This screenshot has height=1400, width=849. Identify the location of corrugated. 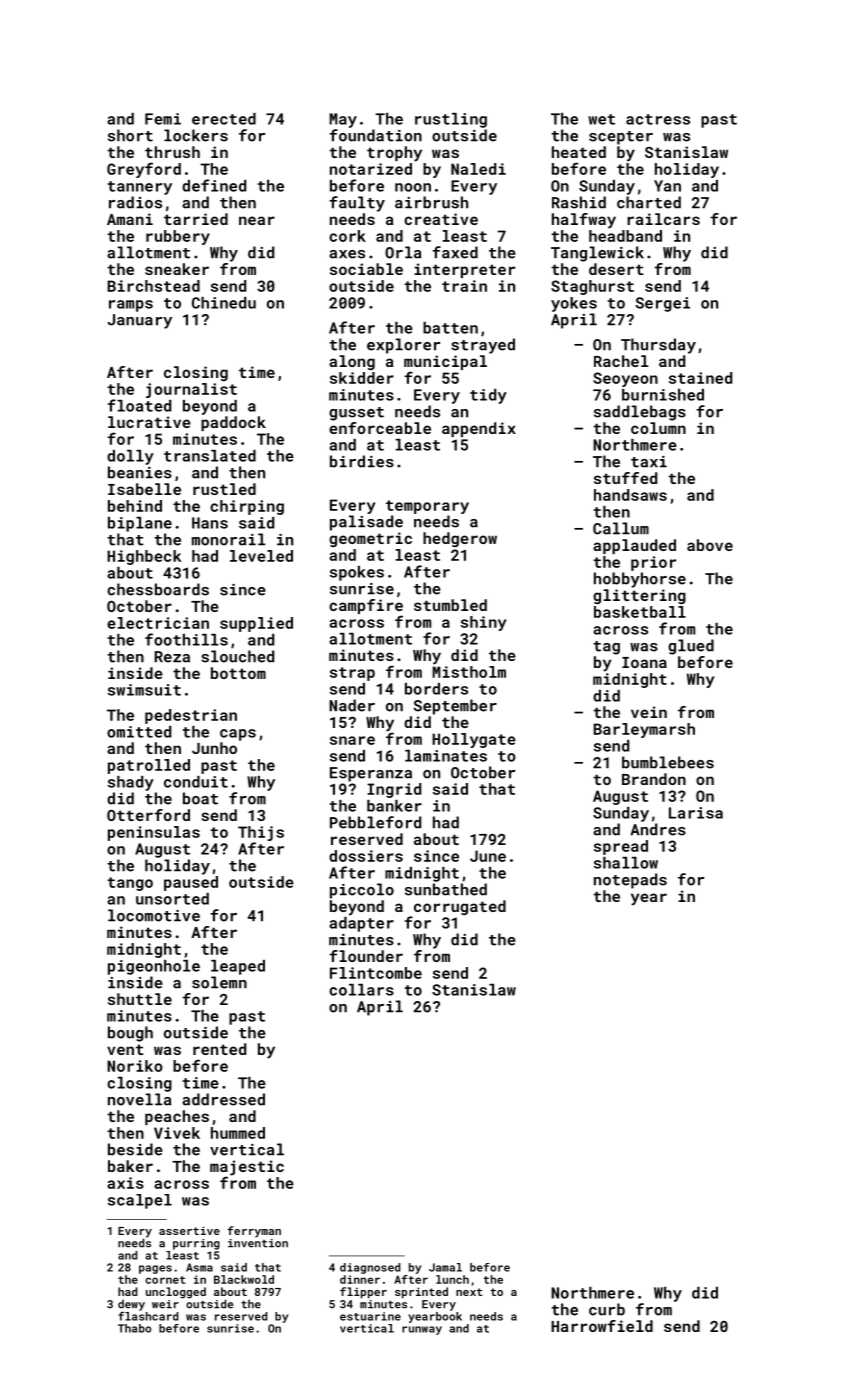
(460, 907).
